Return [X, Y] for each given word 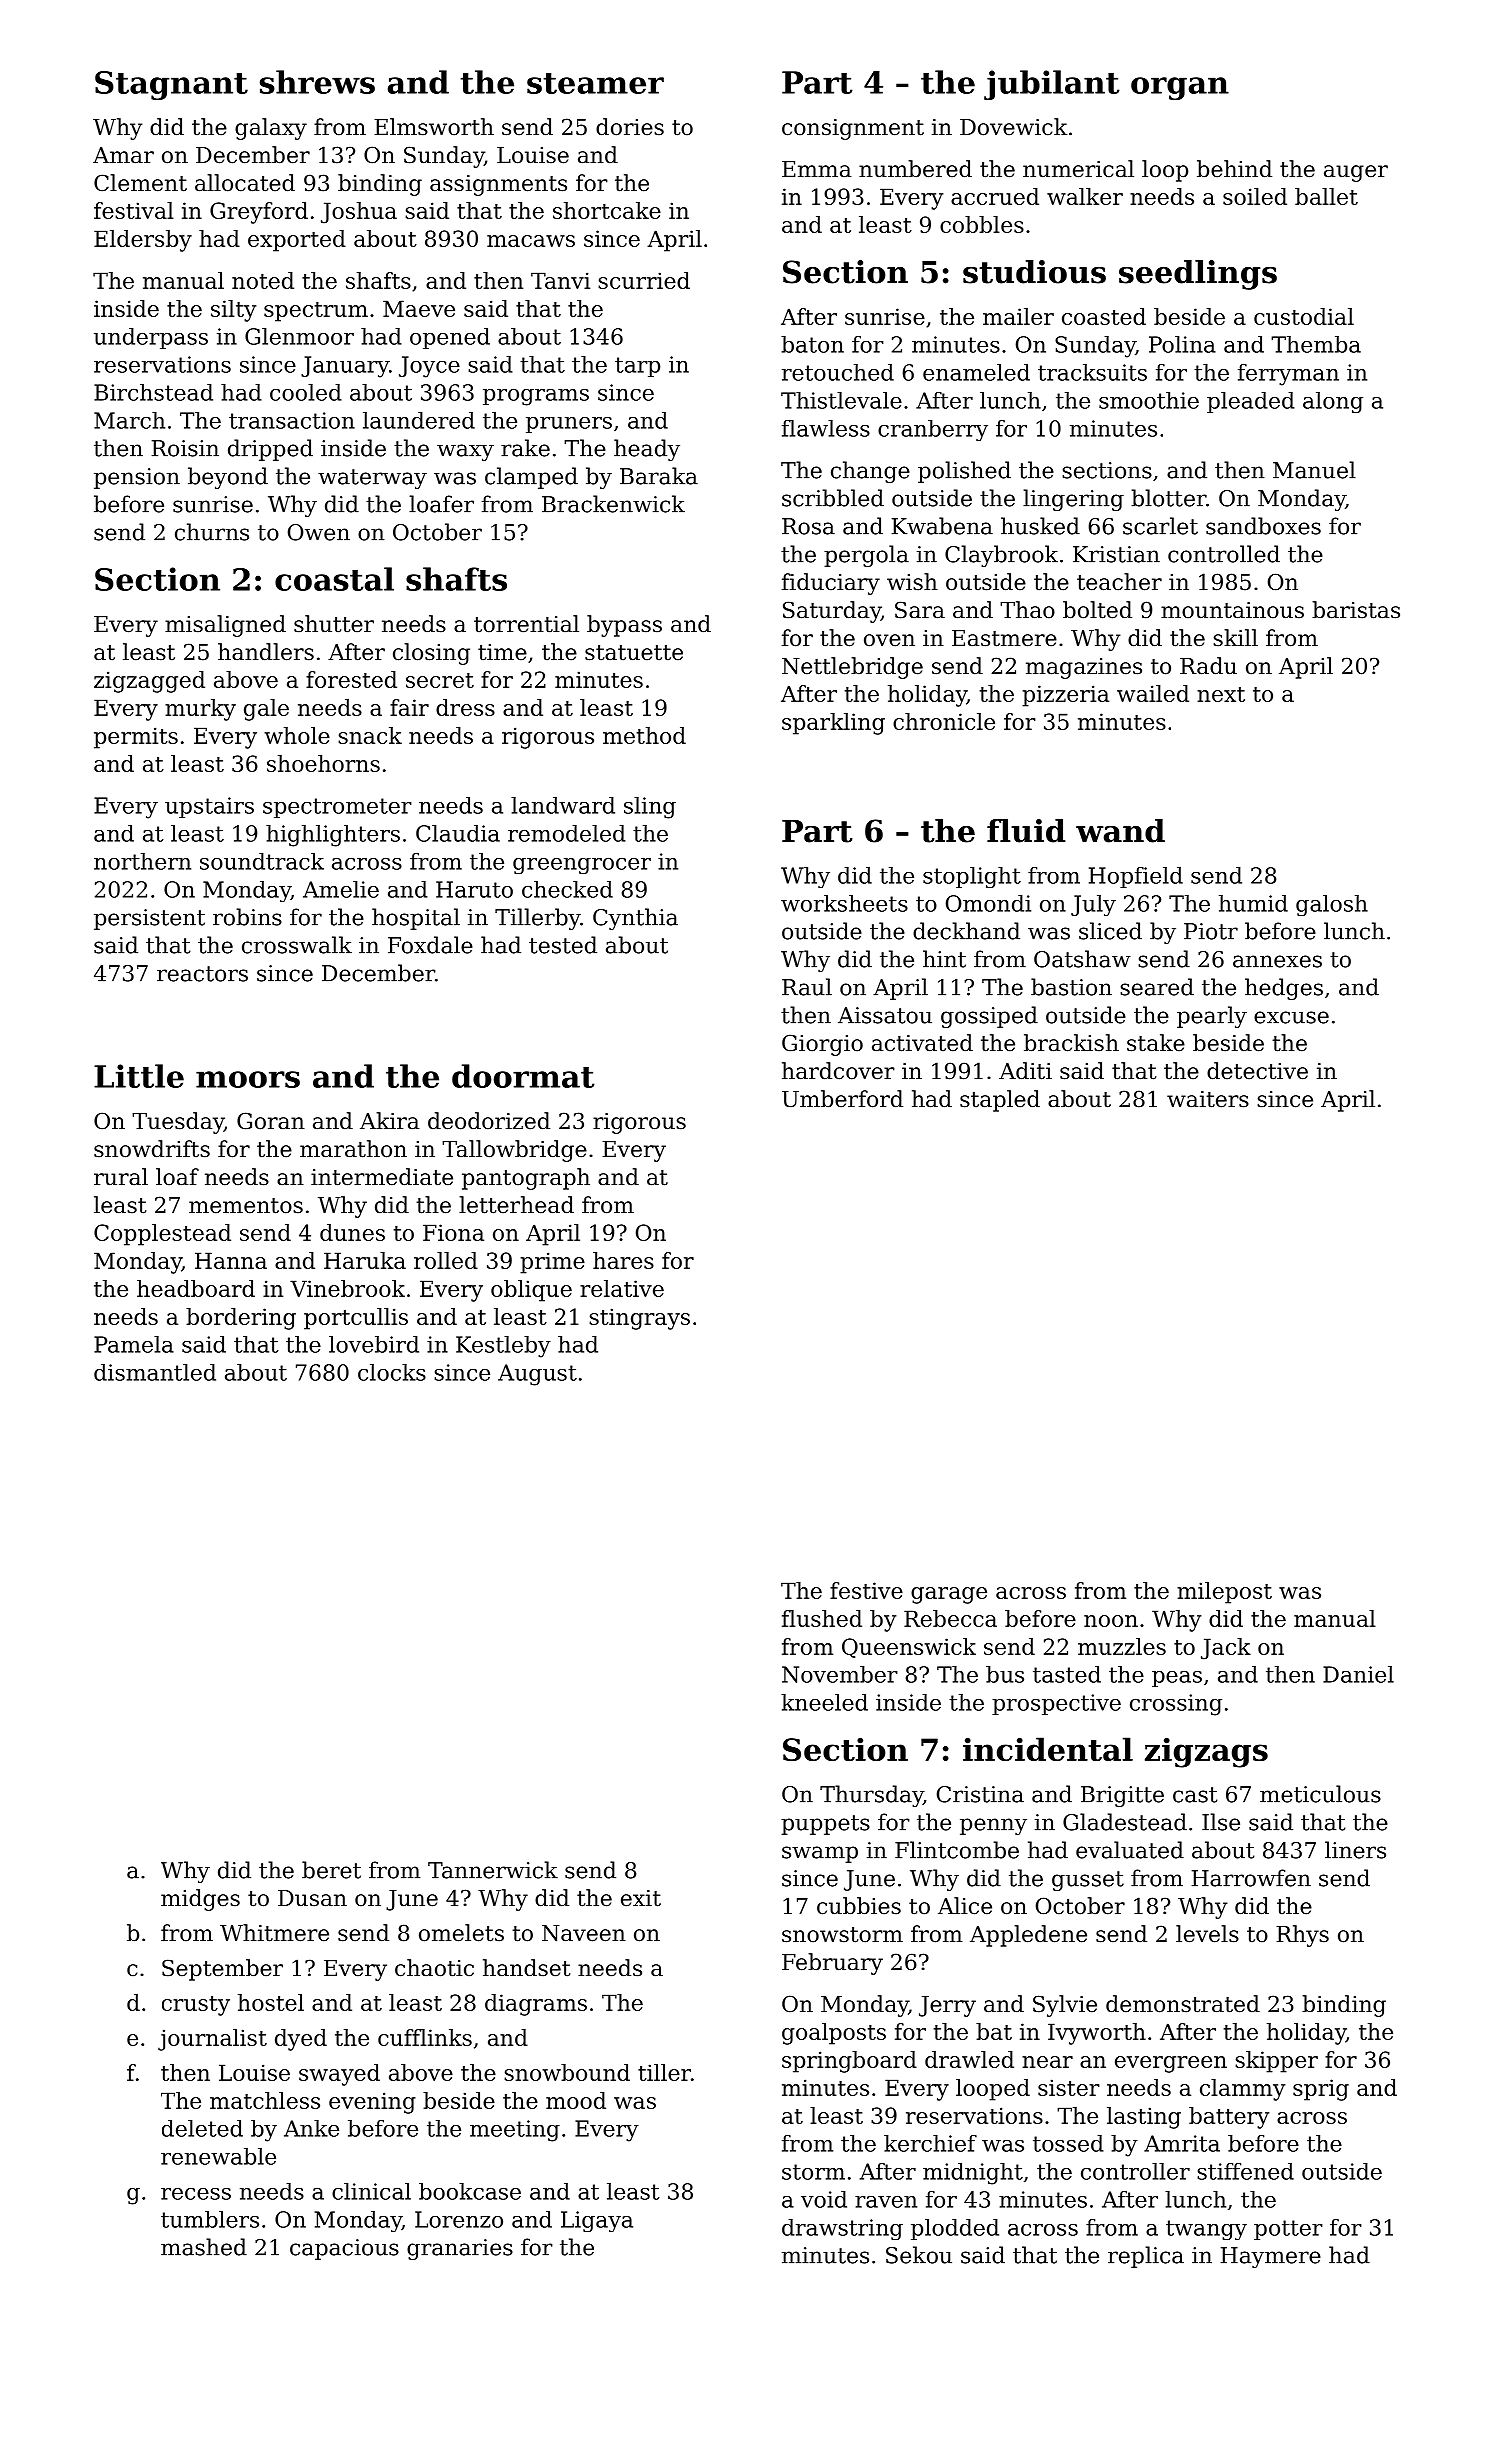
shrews [317, 82]
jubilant [1052, 85]
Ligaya [597, 2221]
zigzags [1206, 1752]
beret [331, 1870]
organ [1180, 88]
